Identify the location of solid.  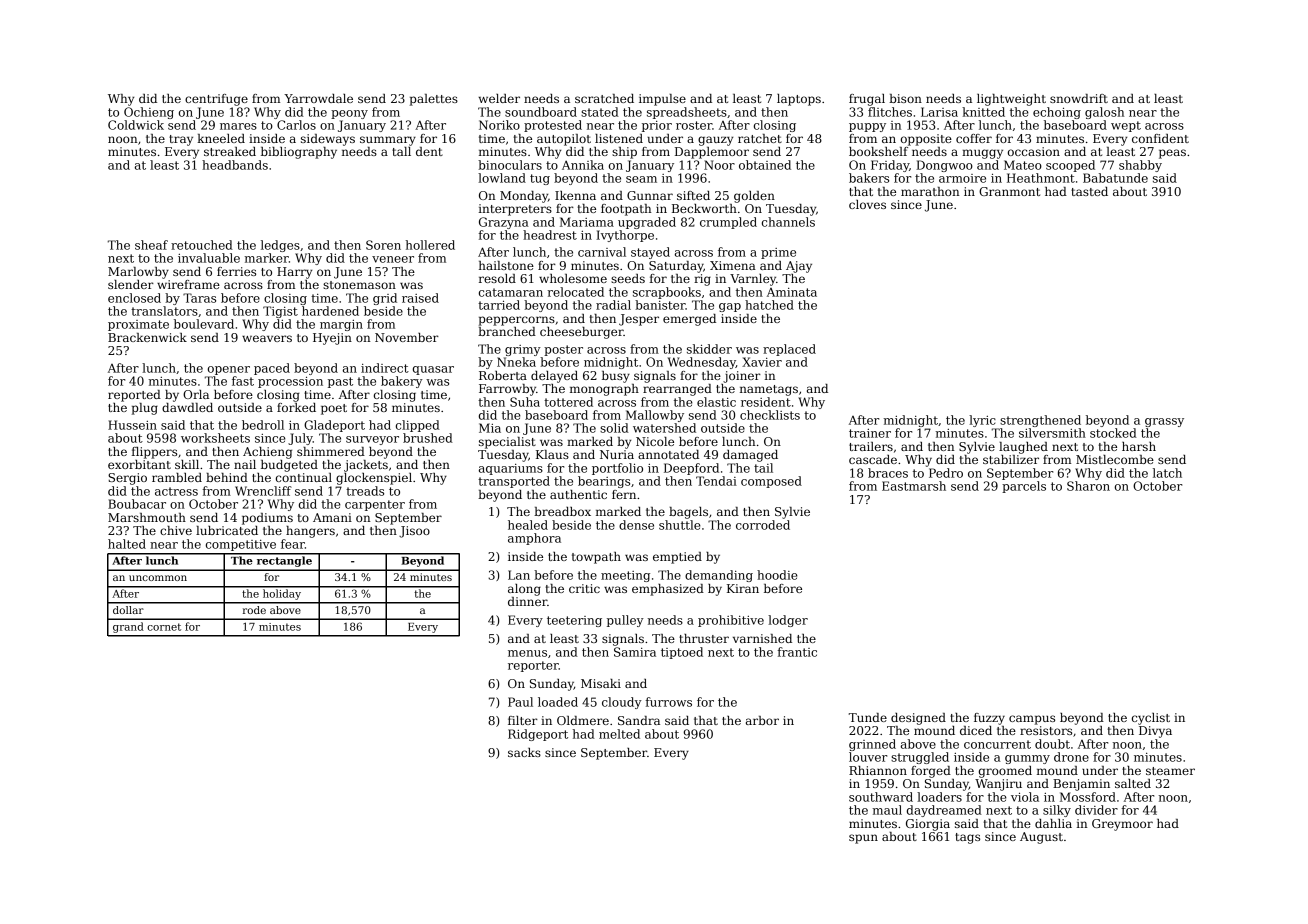
(614, 428).
